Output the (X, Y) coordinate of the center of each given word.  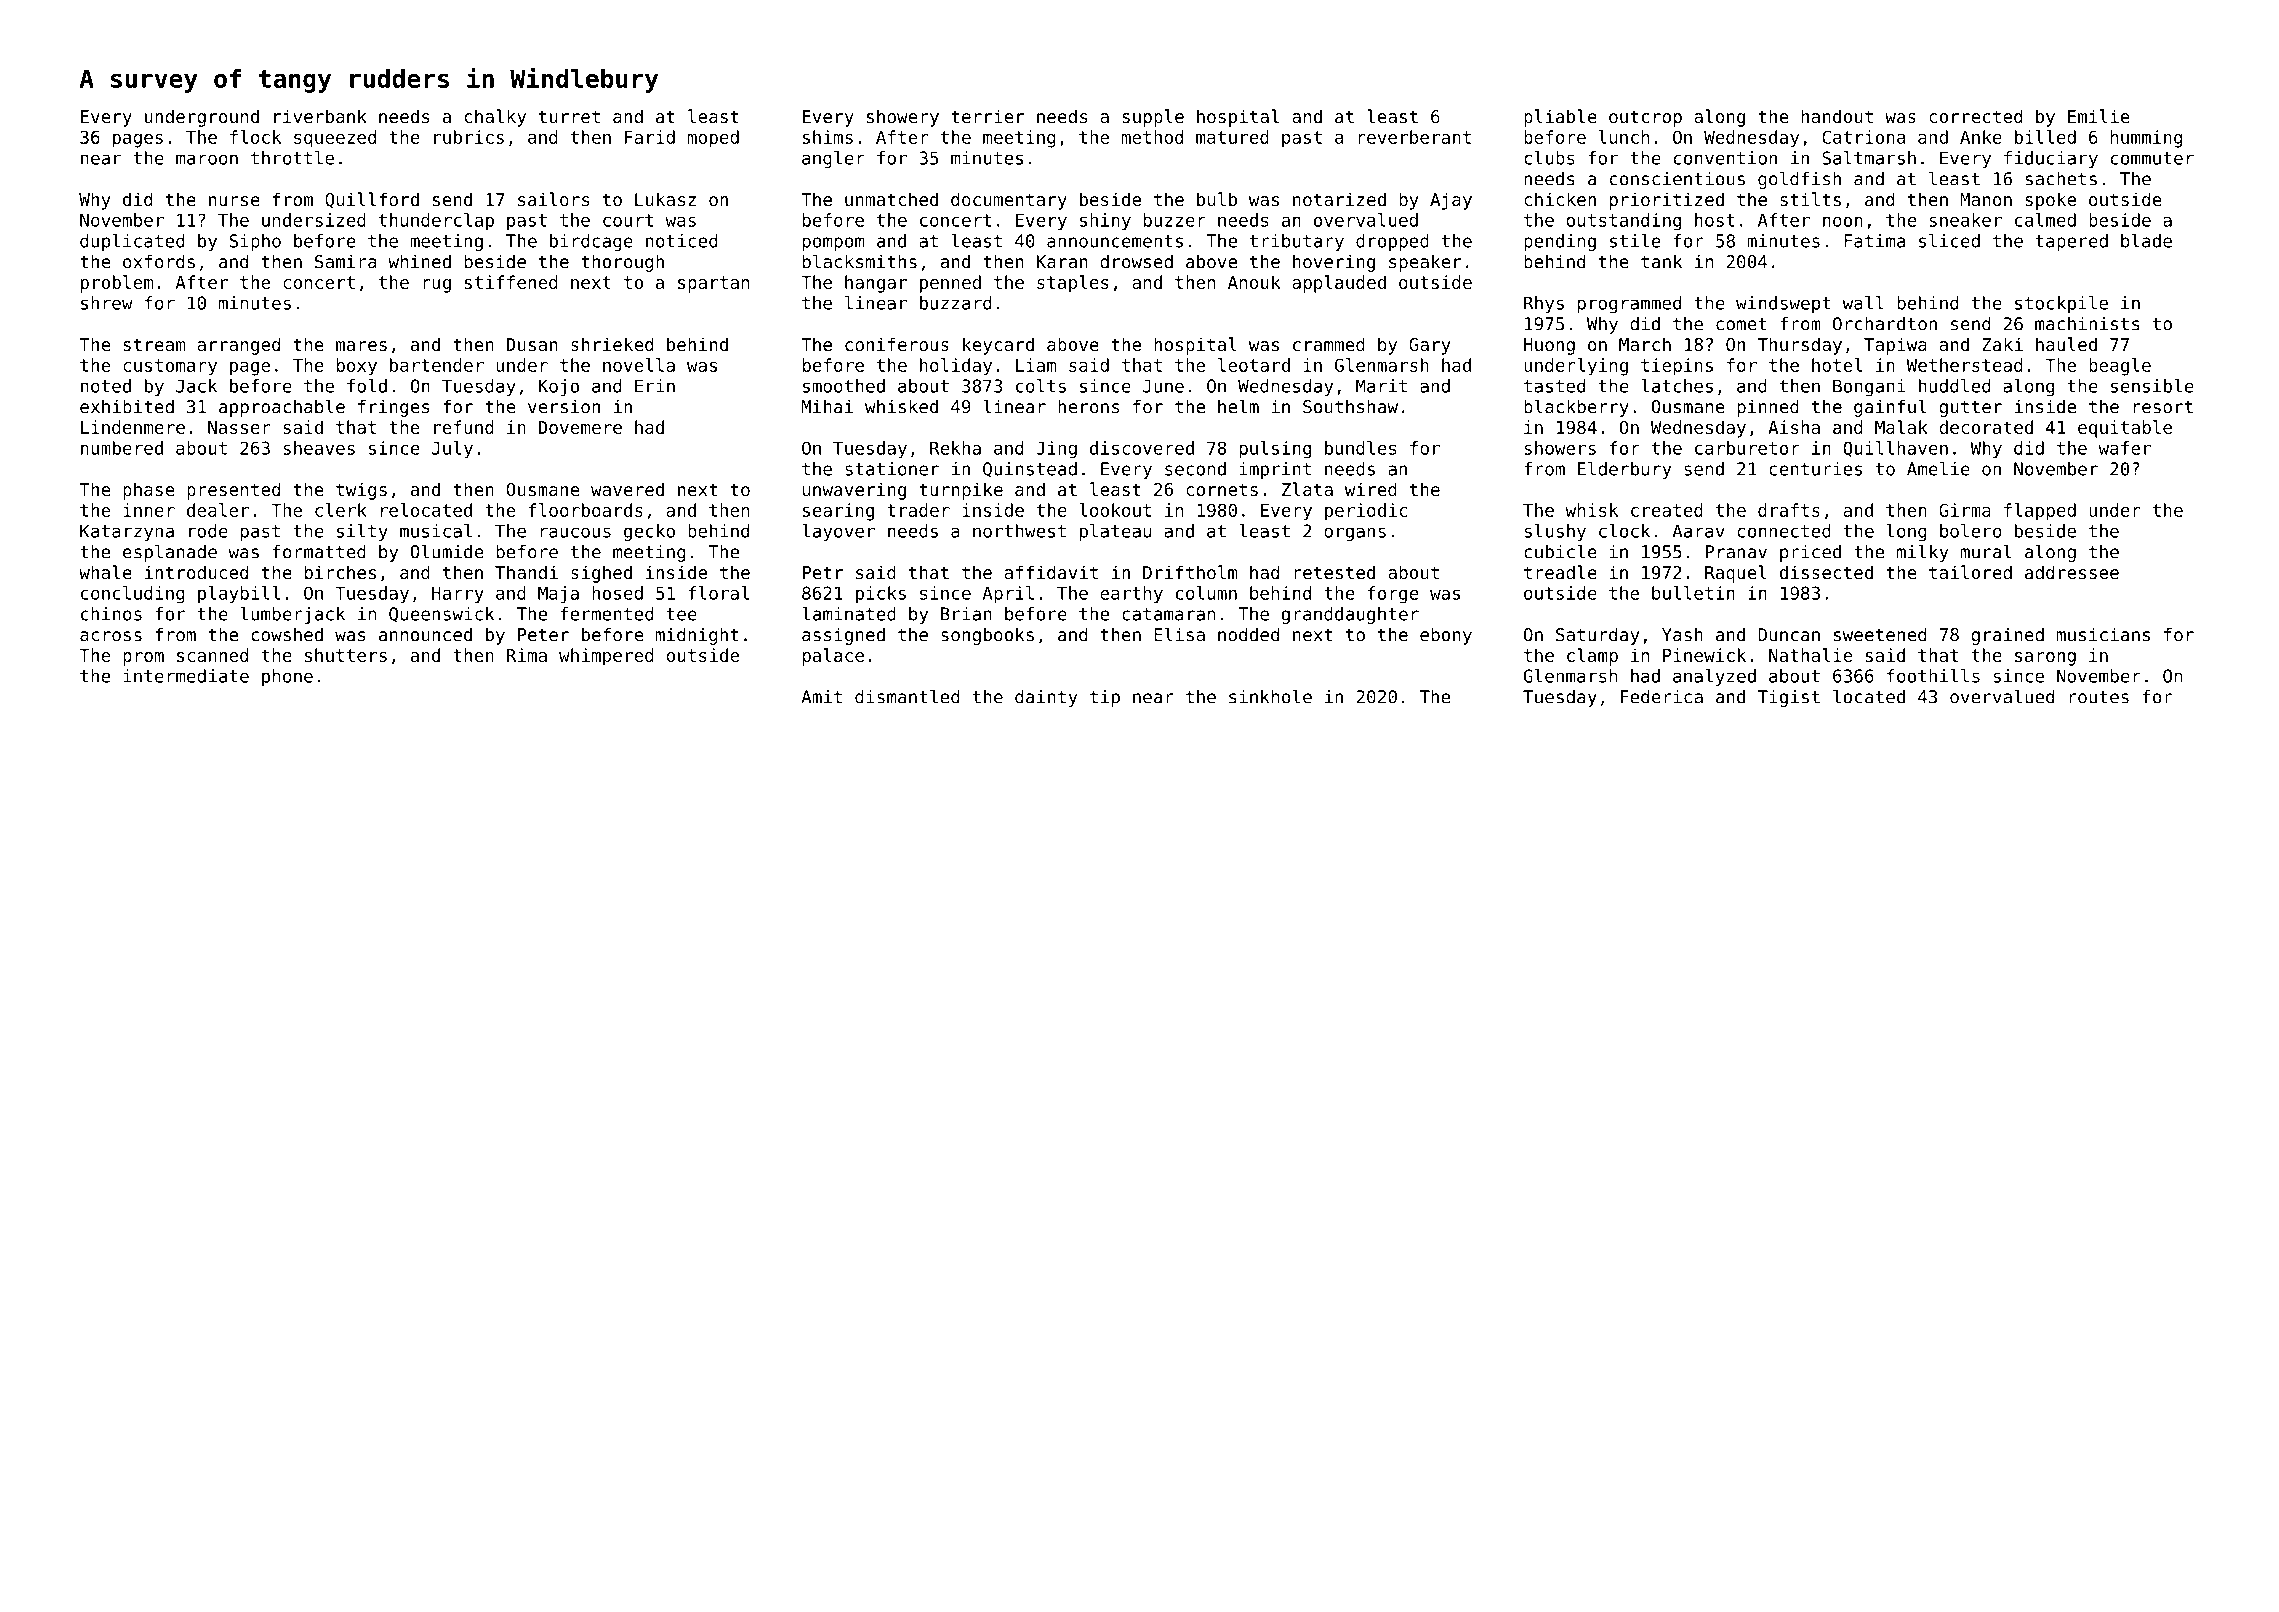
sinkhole (1270, 696)
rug (437, 286)
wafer (2124, 448)
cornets (1222, 489)
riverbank (320, 116)
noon (1843, 221)
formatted (319, 552)
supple (1153, 118)
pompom (833, 244)
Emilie (2099, 116)
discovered (1142, 448)
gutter (1970, 408)
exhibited (127, 406)
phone (287, 677)
